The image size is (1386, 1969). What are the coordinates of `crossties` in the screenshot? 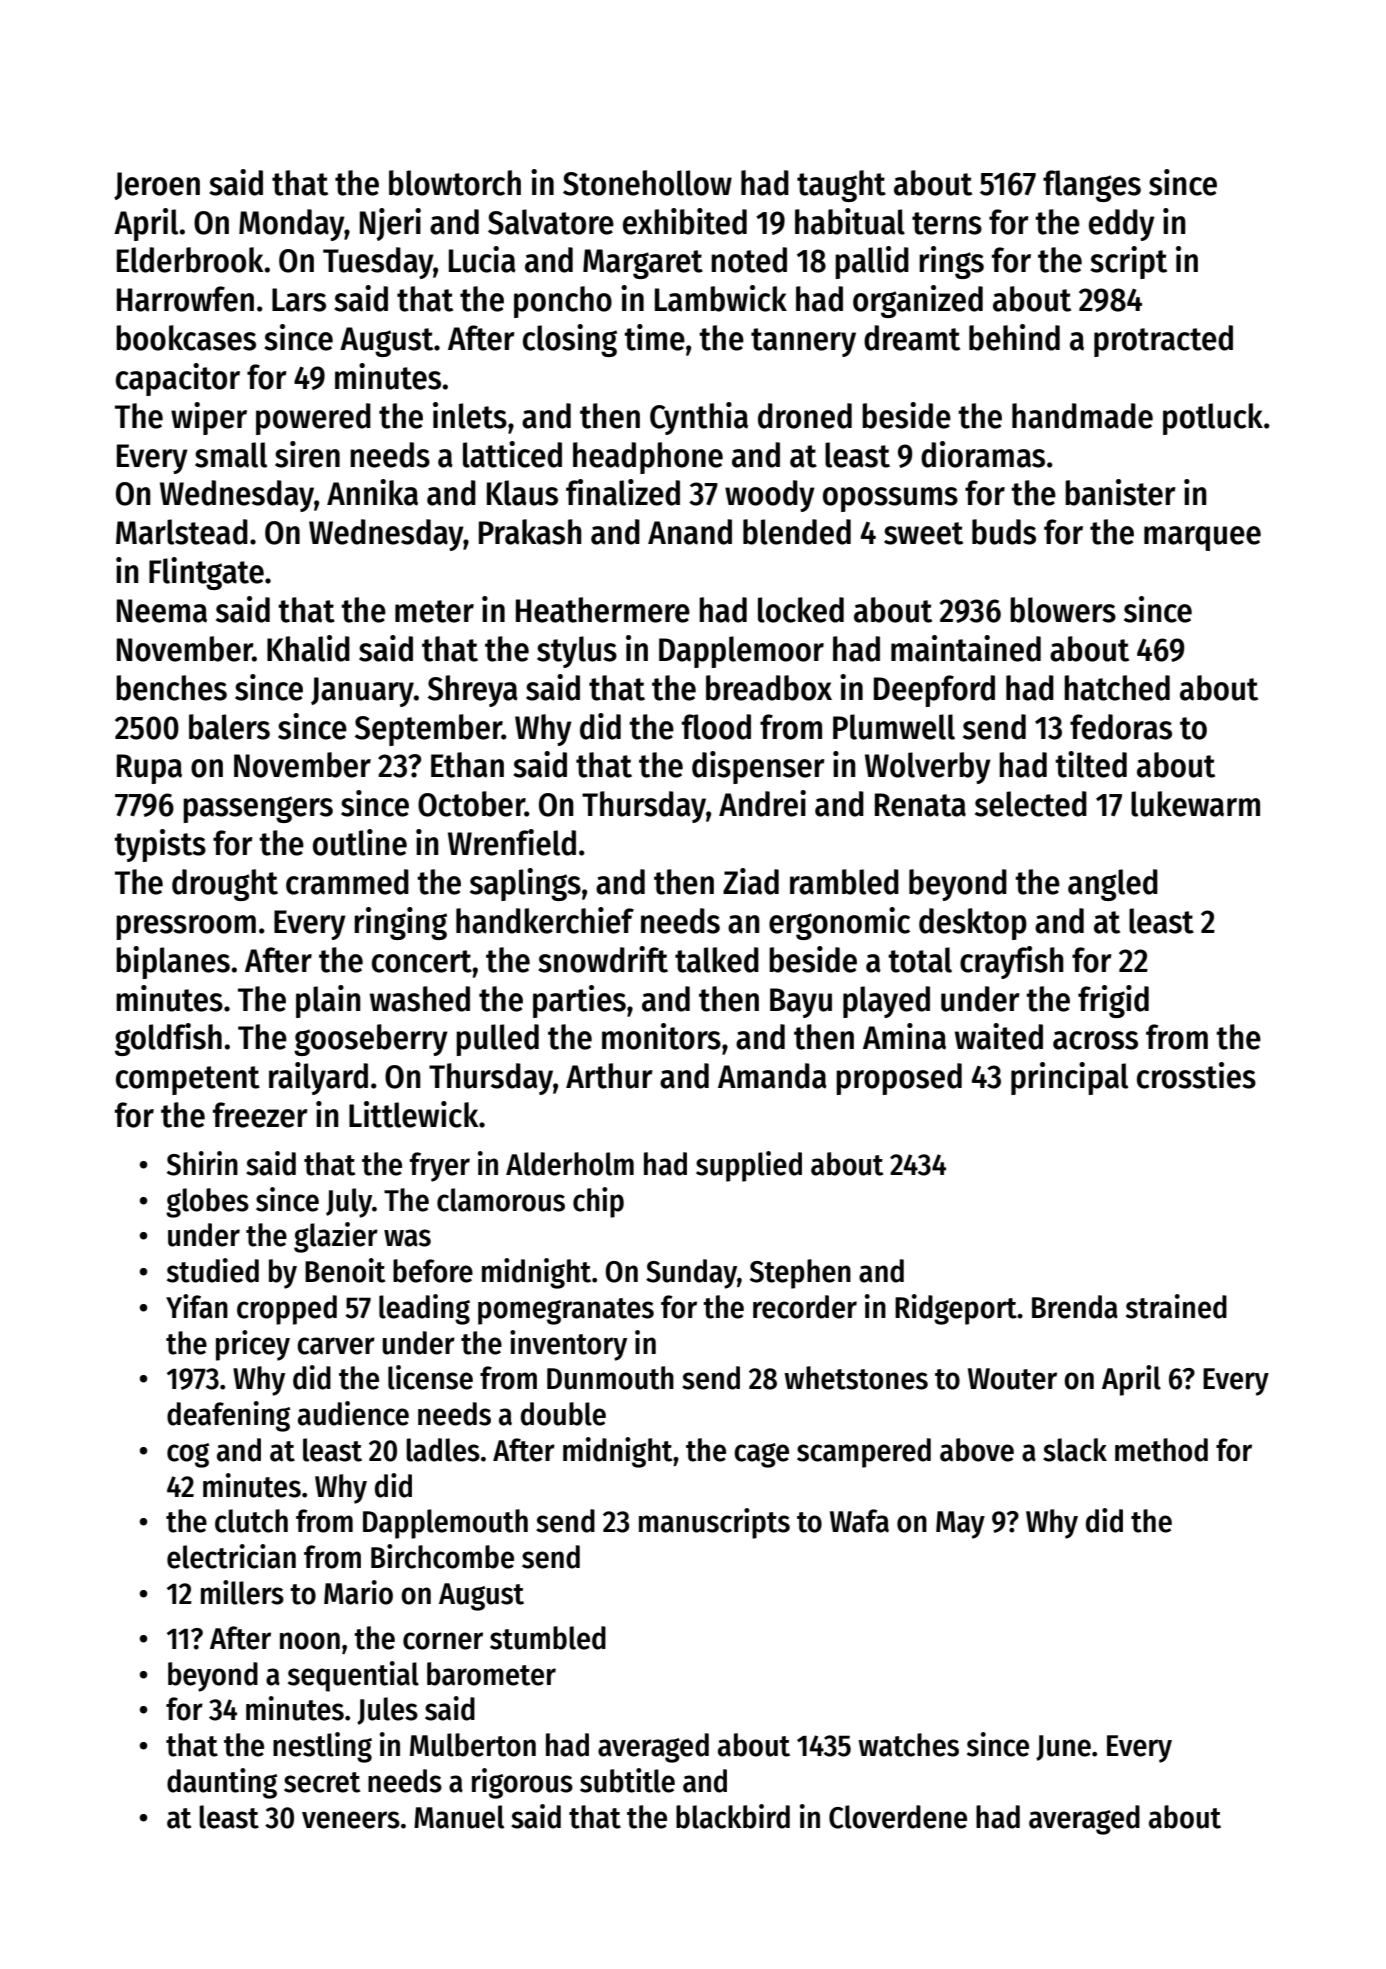 It's located at (1196, 1075).
